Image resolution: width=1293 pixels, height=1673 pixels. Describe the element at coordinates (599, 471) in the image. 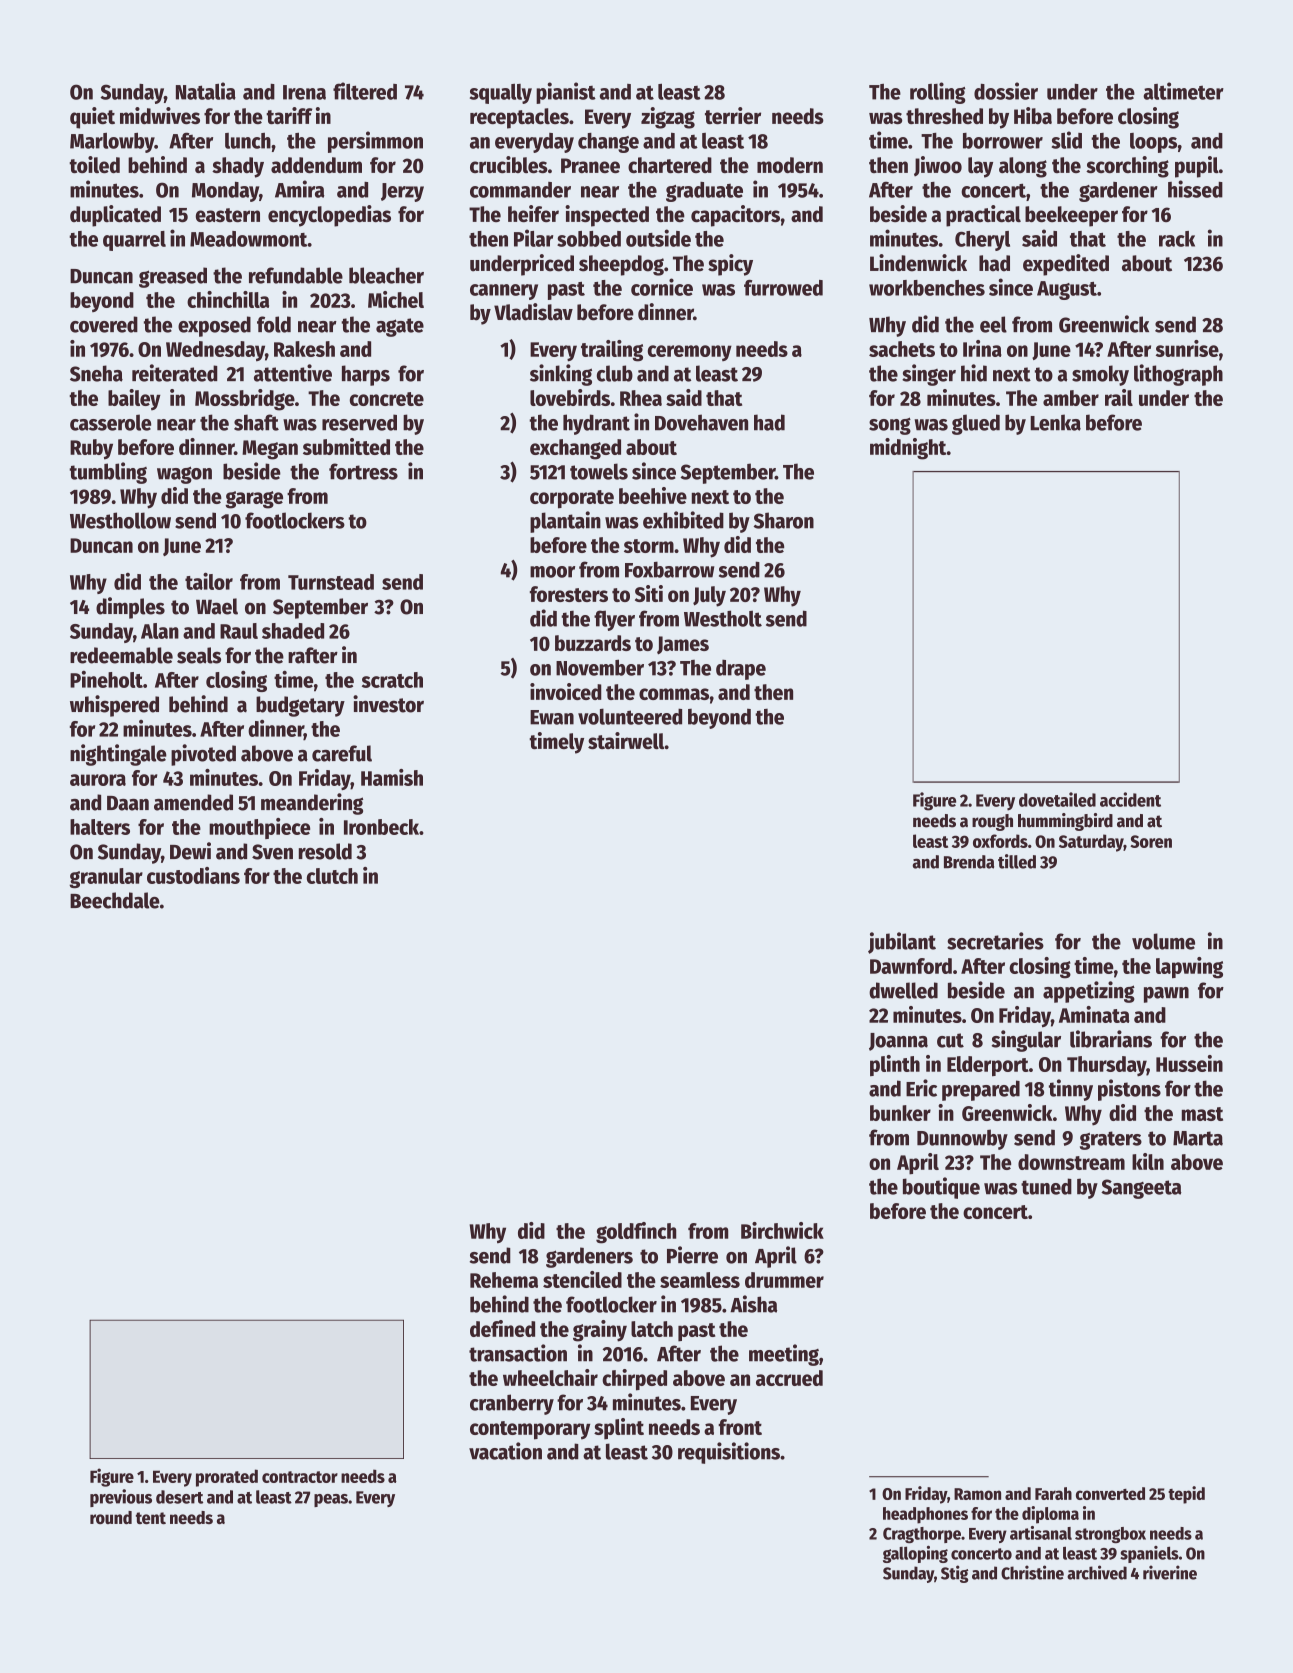

I see `towels` at that location.
